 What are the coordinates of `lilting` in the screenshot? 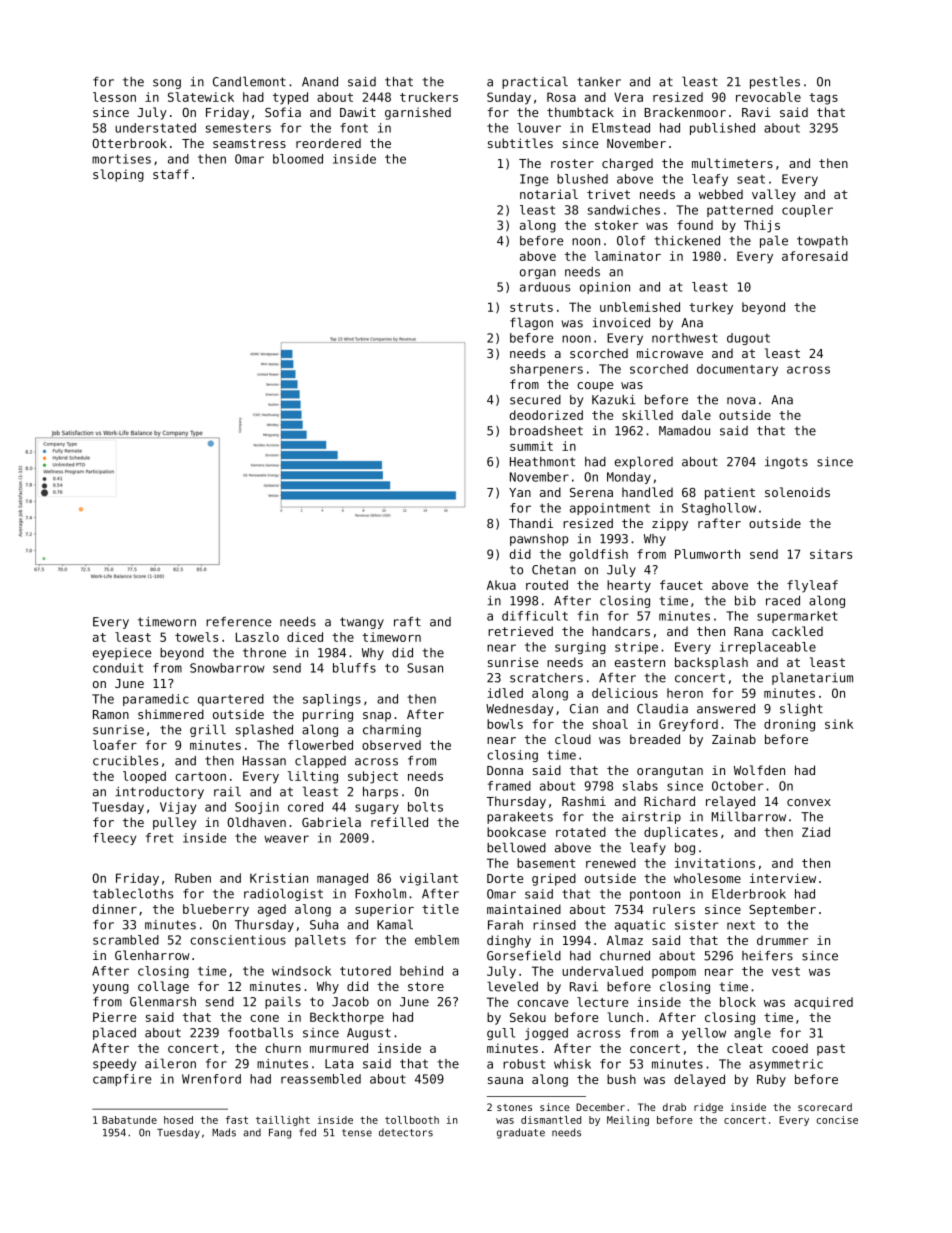 It's located at (313, 777).
